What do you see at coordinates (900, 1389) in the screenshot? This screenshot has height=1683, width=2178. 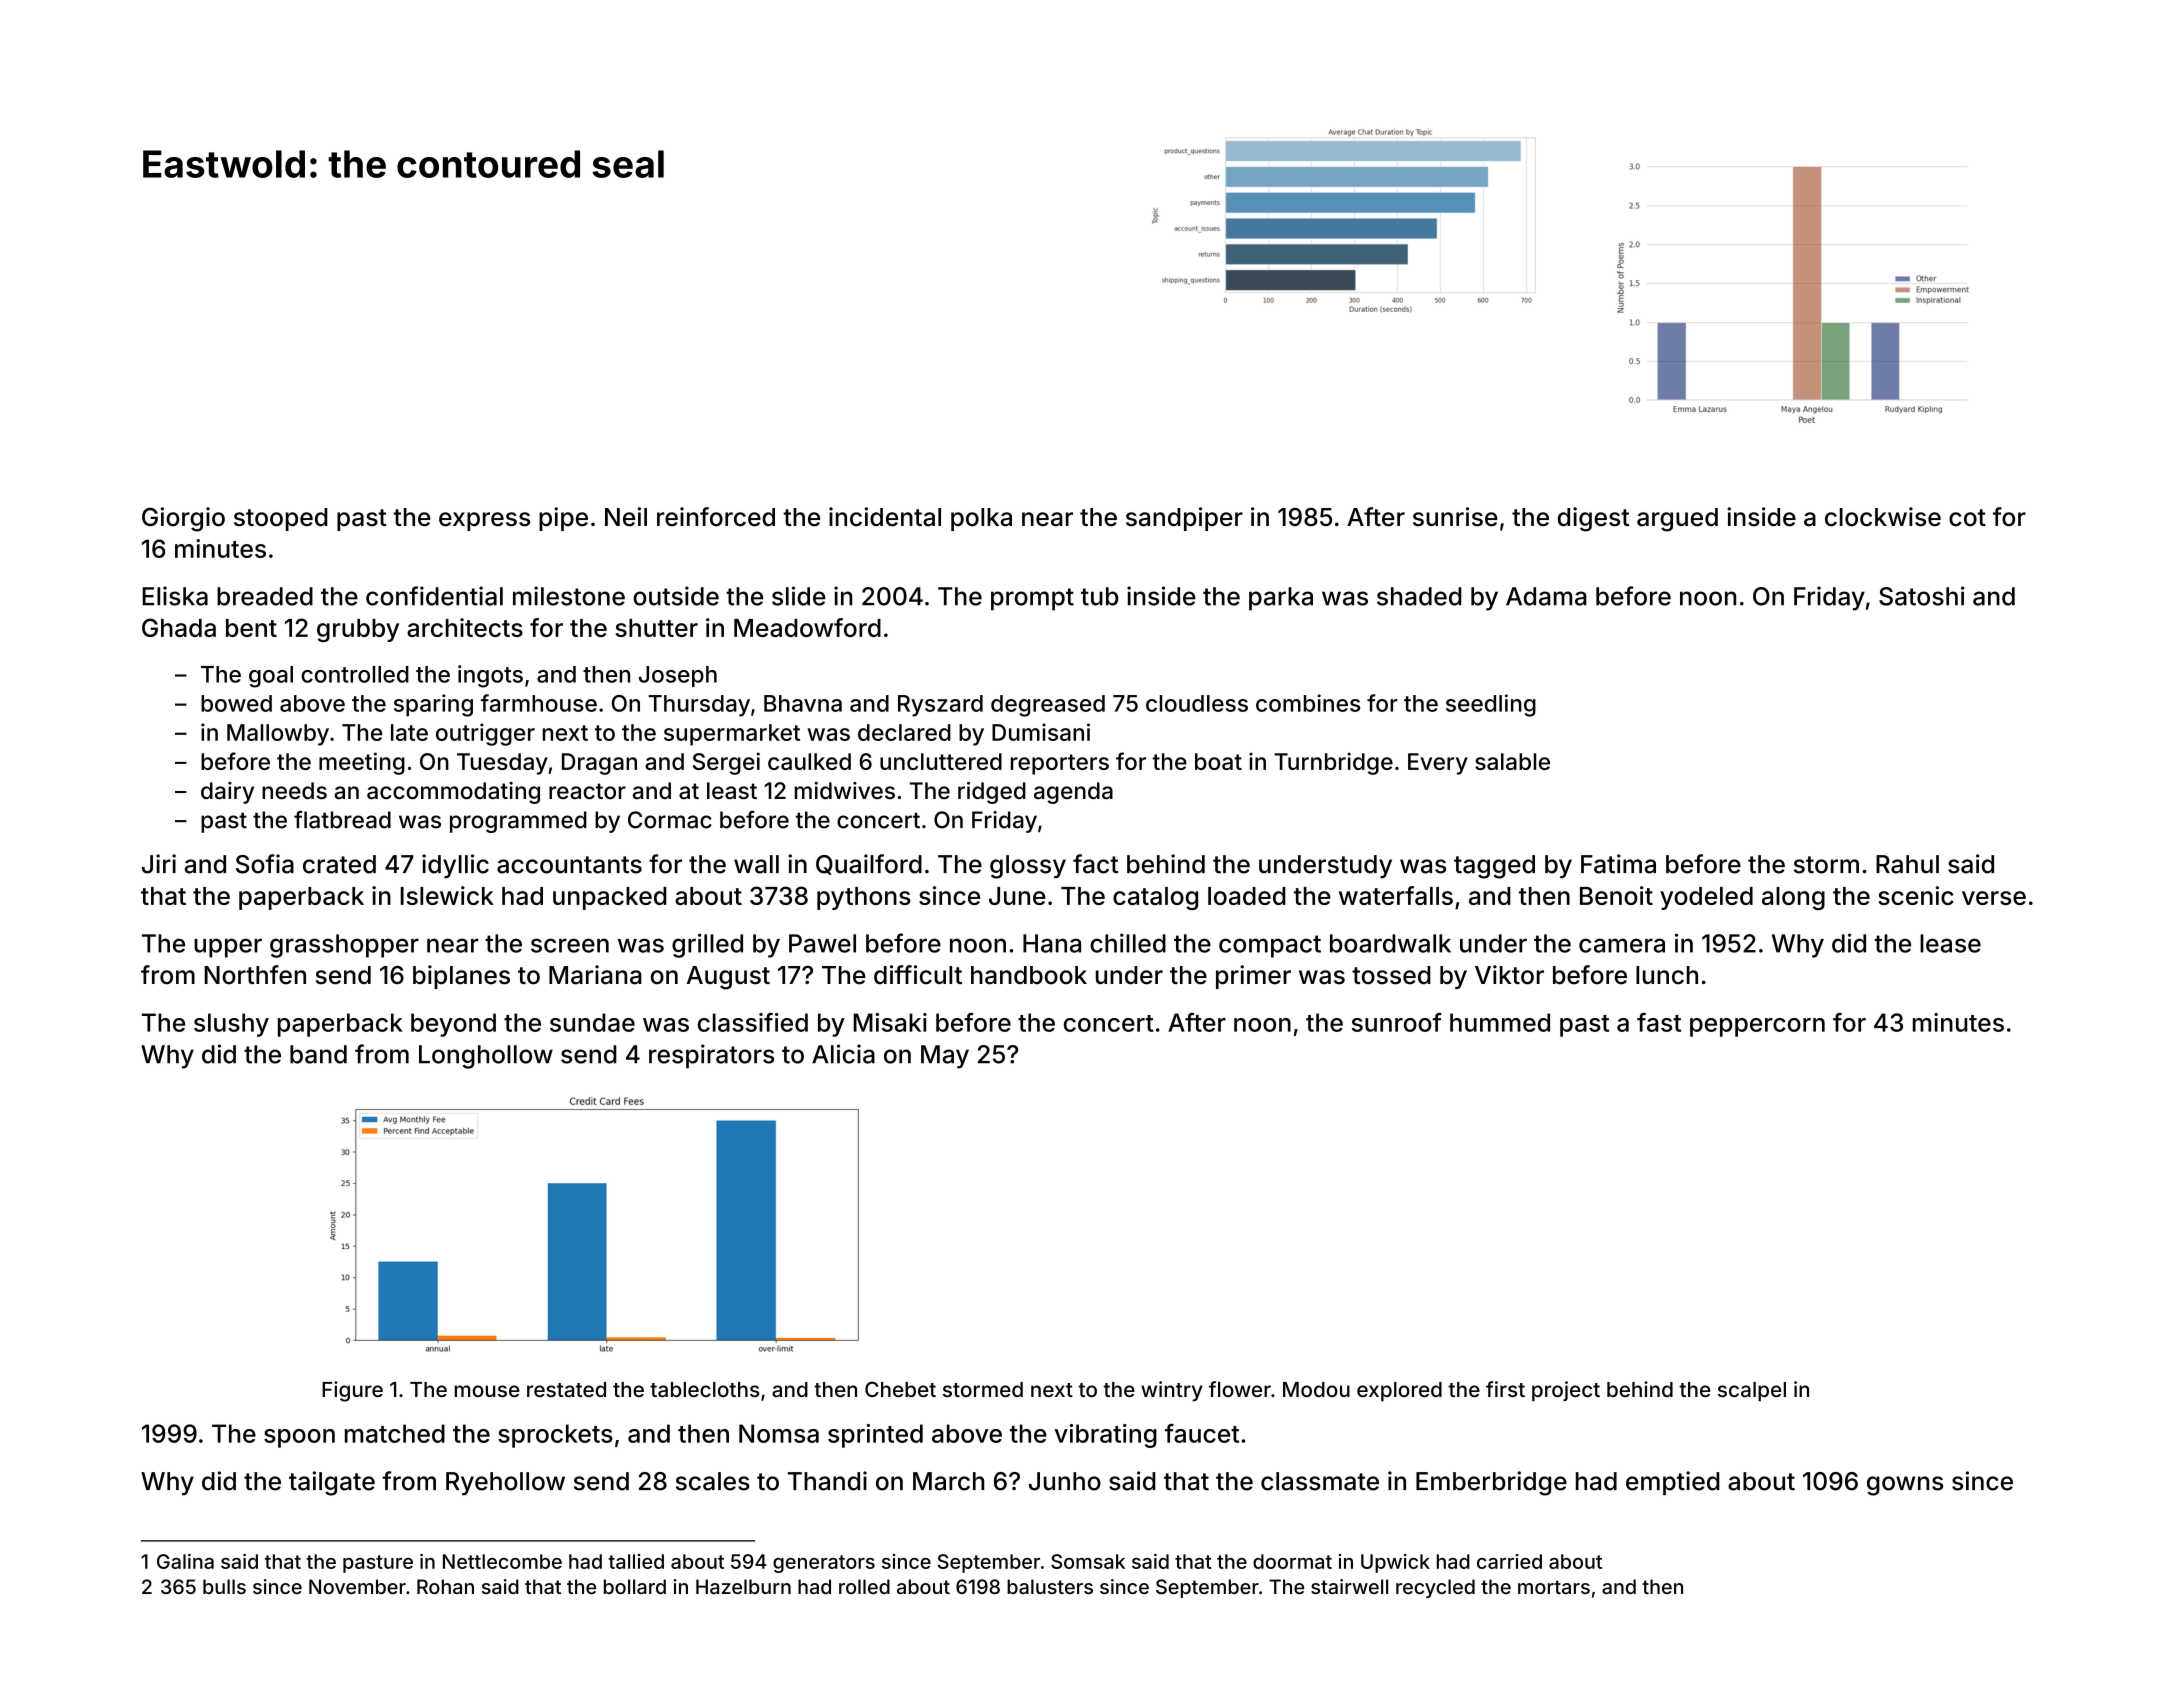 I see `Chebet` at bounding box center [900, 1389].
